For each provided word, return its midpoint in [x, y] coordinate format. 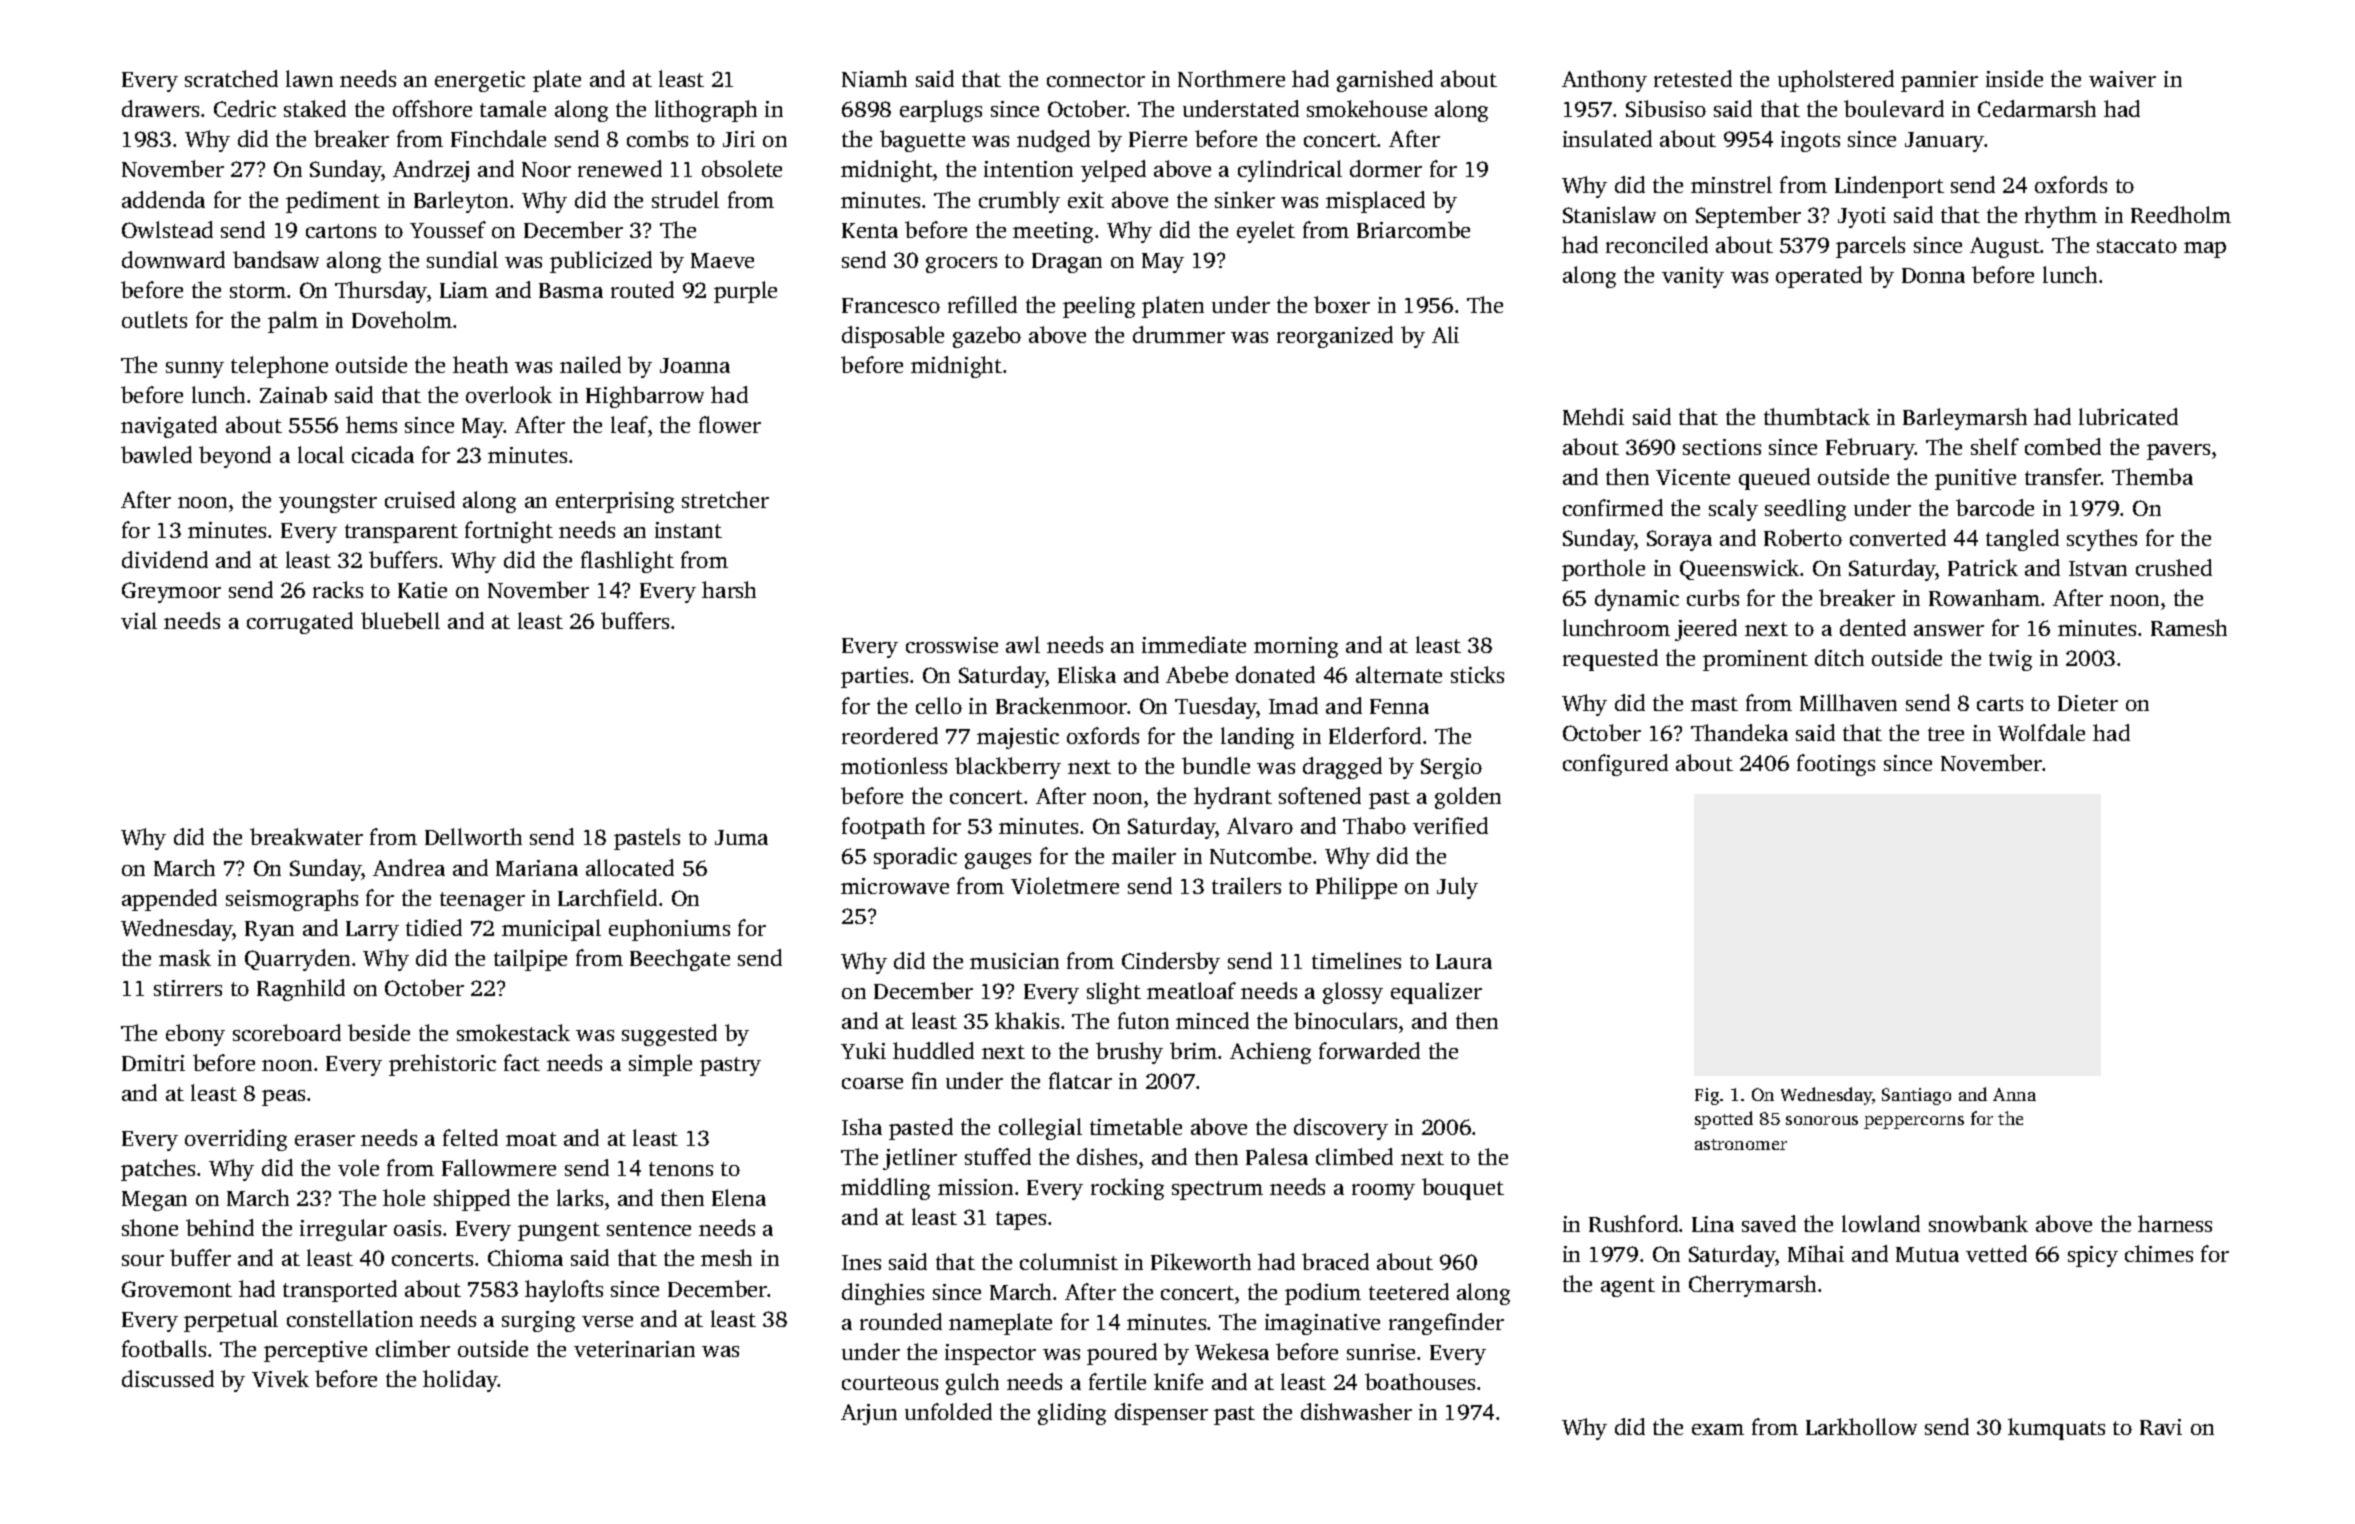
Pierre [1158, 139]
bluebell [400, 620]
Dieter [2088, 703]
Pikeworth [1201, 1261]
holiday [460, 1381]
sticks [1477, 674]
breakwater [306, 836]
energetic [480, 81]
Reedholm [2181, 214]
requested [1610, 660]
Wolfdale [2041, 732]
